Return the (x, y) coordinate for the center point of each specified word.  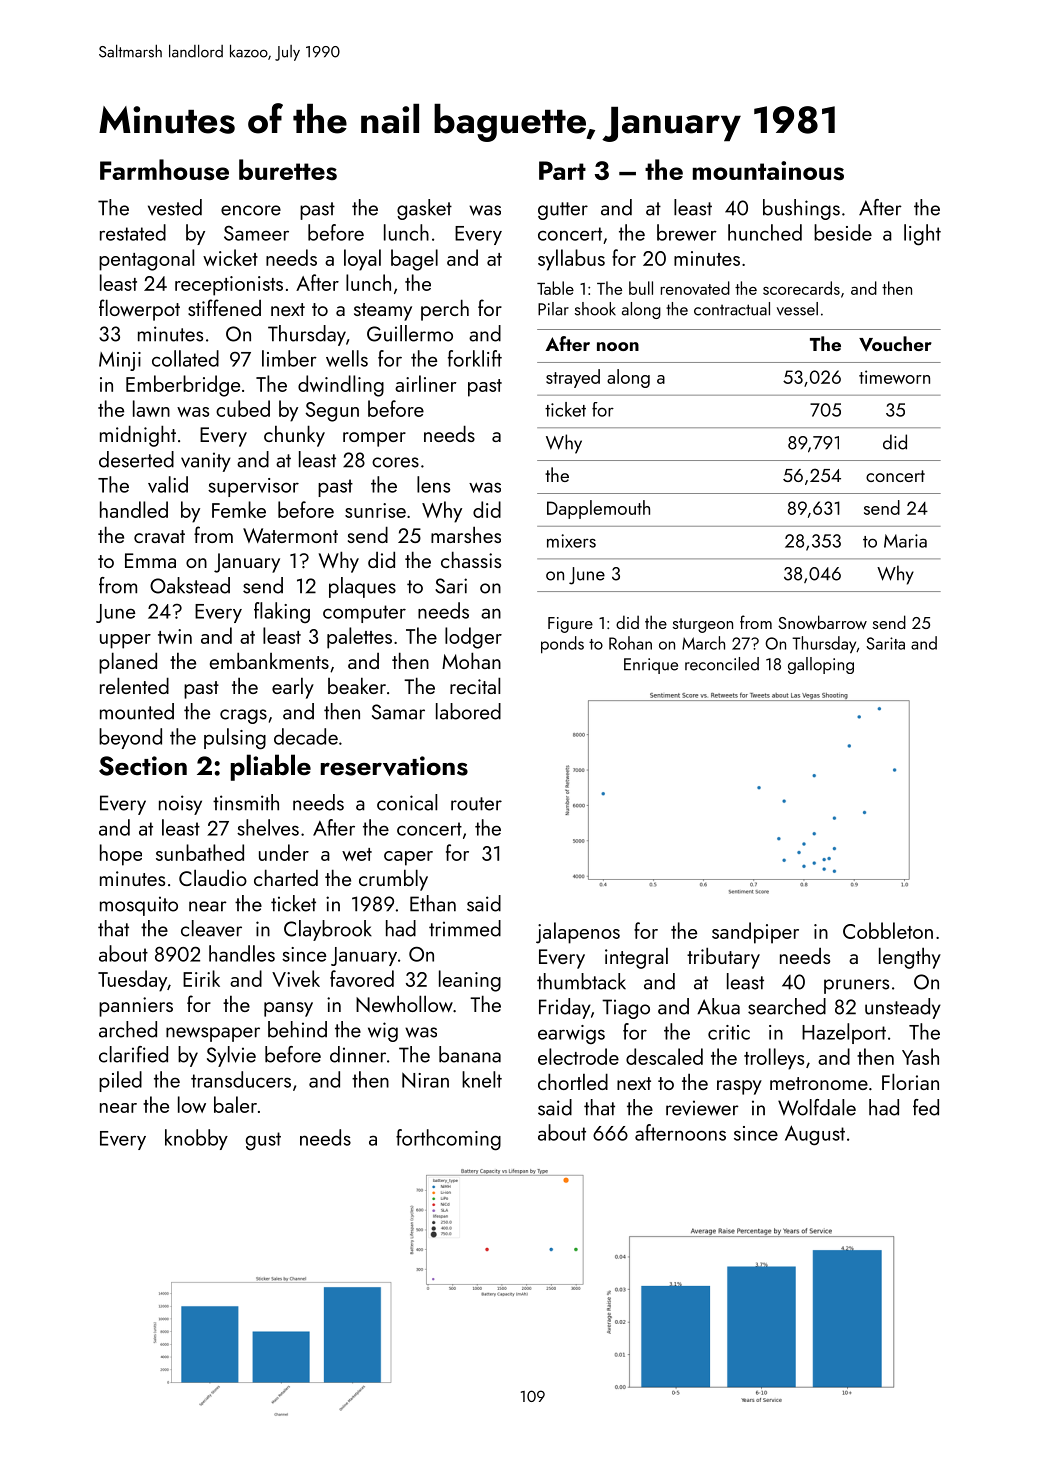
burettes (288, 169)
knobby (196, 1139)
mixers (571, 541)
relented (134, 685)
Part (562, 170)
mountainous (768, 170)
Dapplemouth (598, 509)
